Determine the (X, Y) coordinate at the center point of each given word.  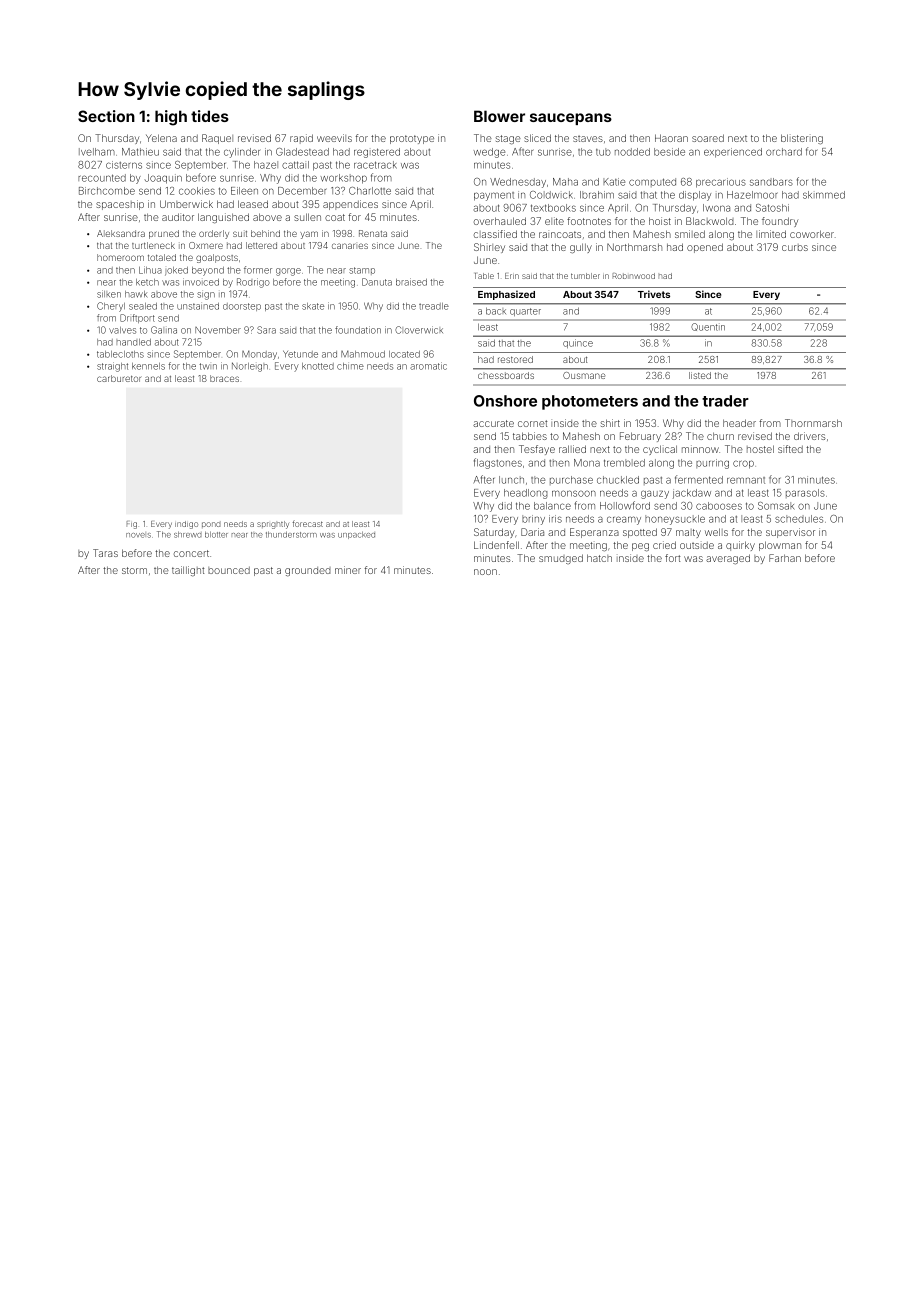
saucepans (571, 119)
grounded (308, 571)
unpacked (356, 535)
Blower (499, 116)
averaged (728, 559)
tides (210, 116)
